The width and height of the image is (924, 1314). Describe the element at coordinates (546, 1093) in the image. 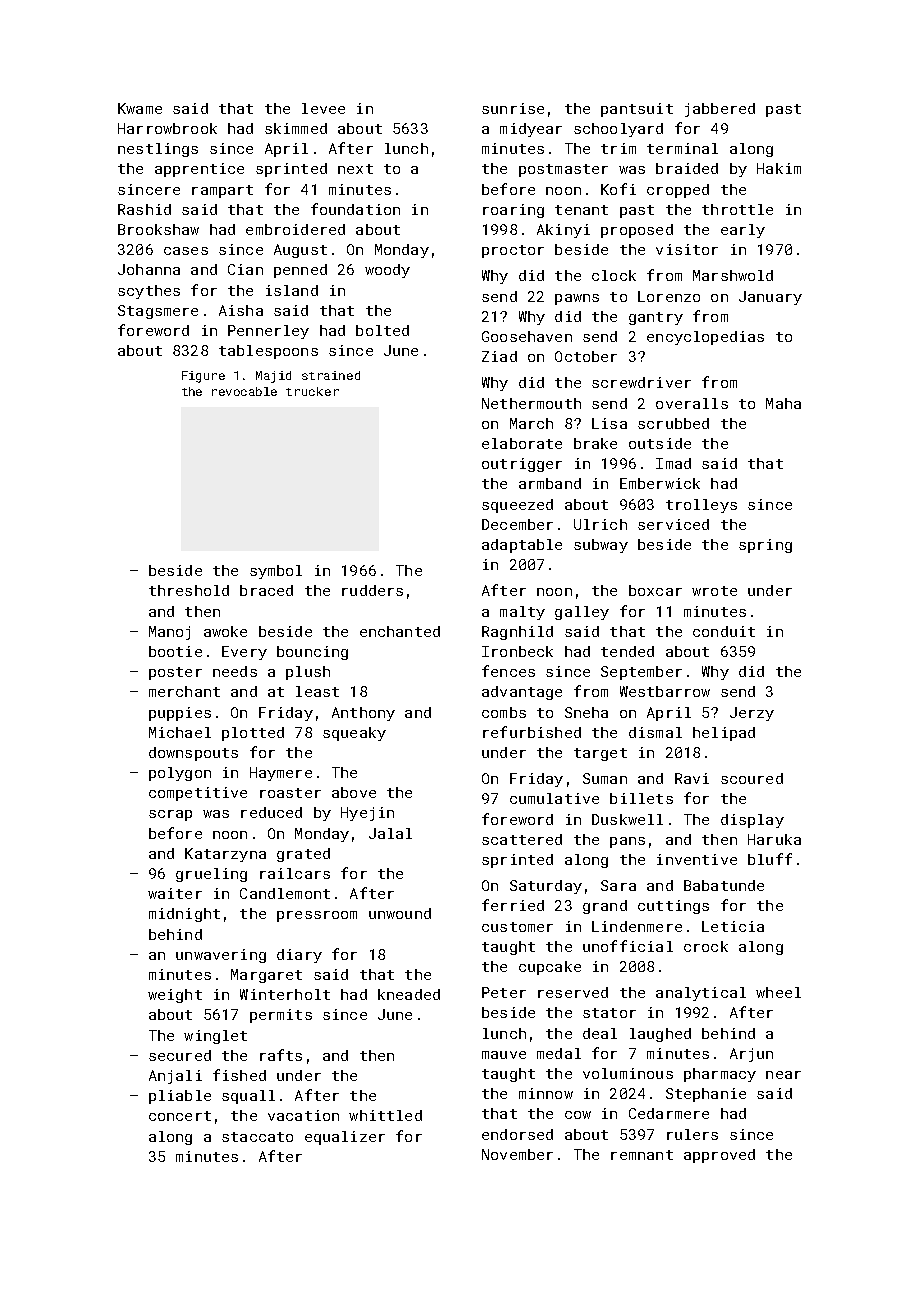

I see `minnow` at that location.
